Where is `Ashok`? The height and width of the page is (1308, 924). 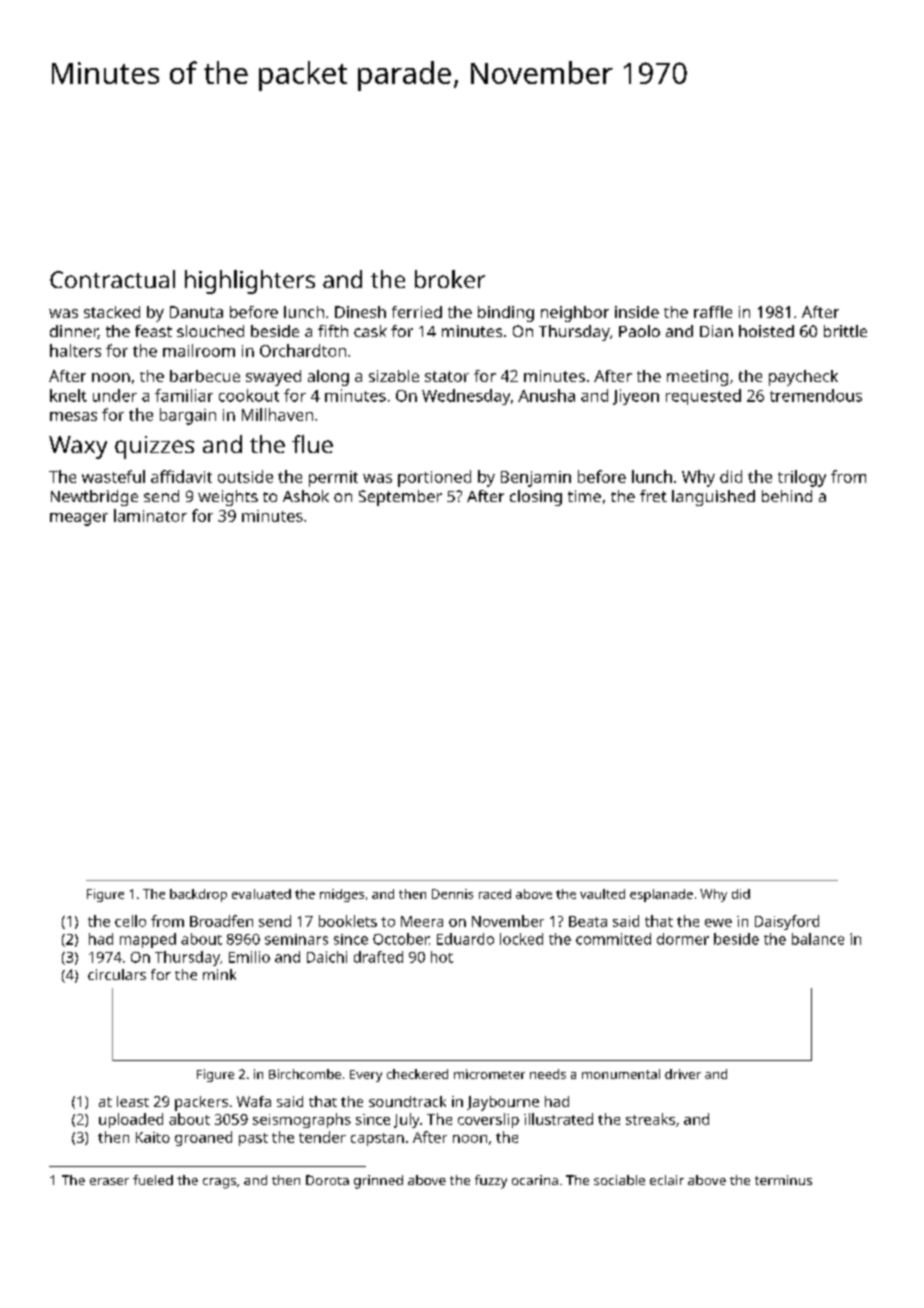
Ashok is located at coordinates (306, 496).
